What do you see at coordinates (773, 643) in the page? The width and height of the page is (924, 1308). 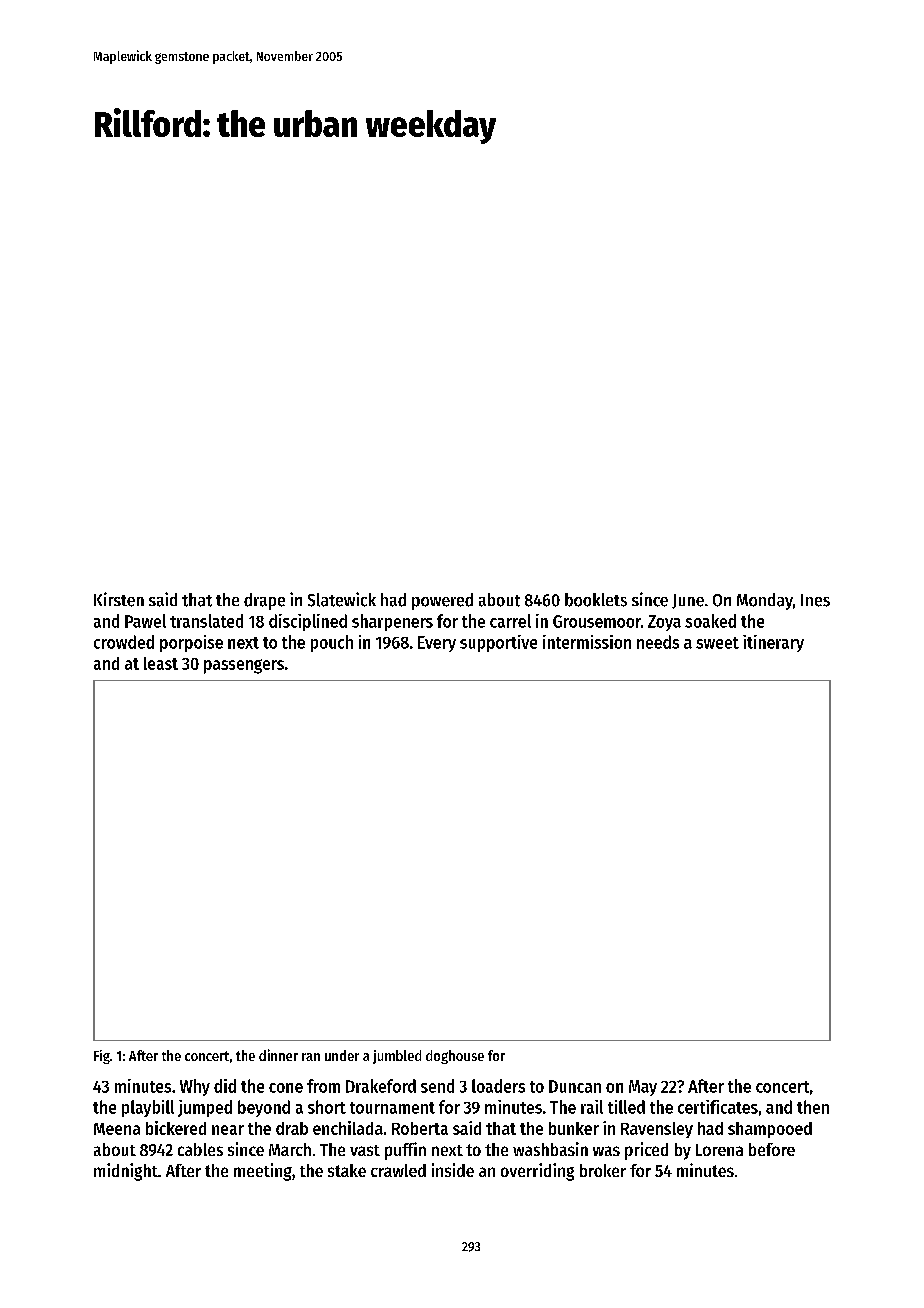 I see `itinerary` at bounding box center [773, 643].
